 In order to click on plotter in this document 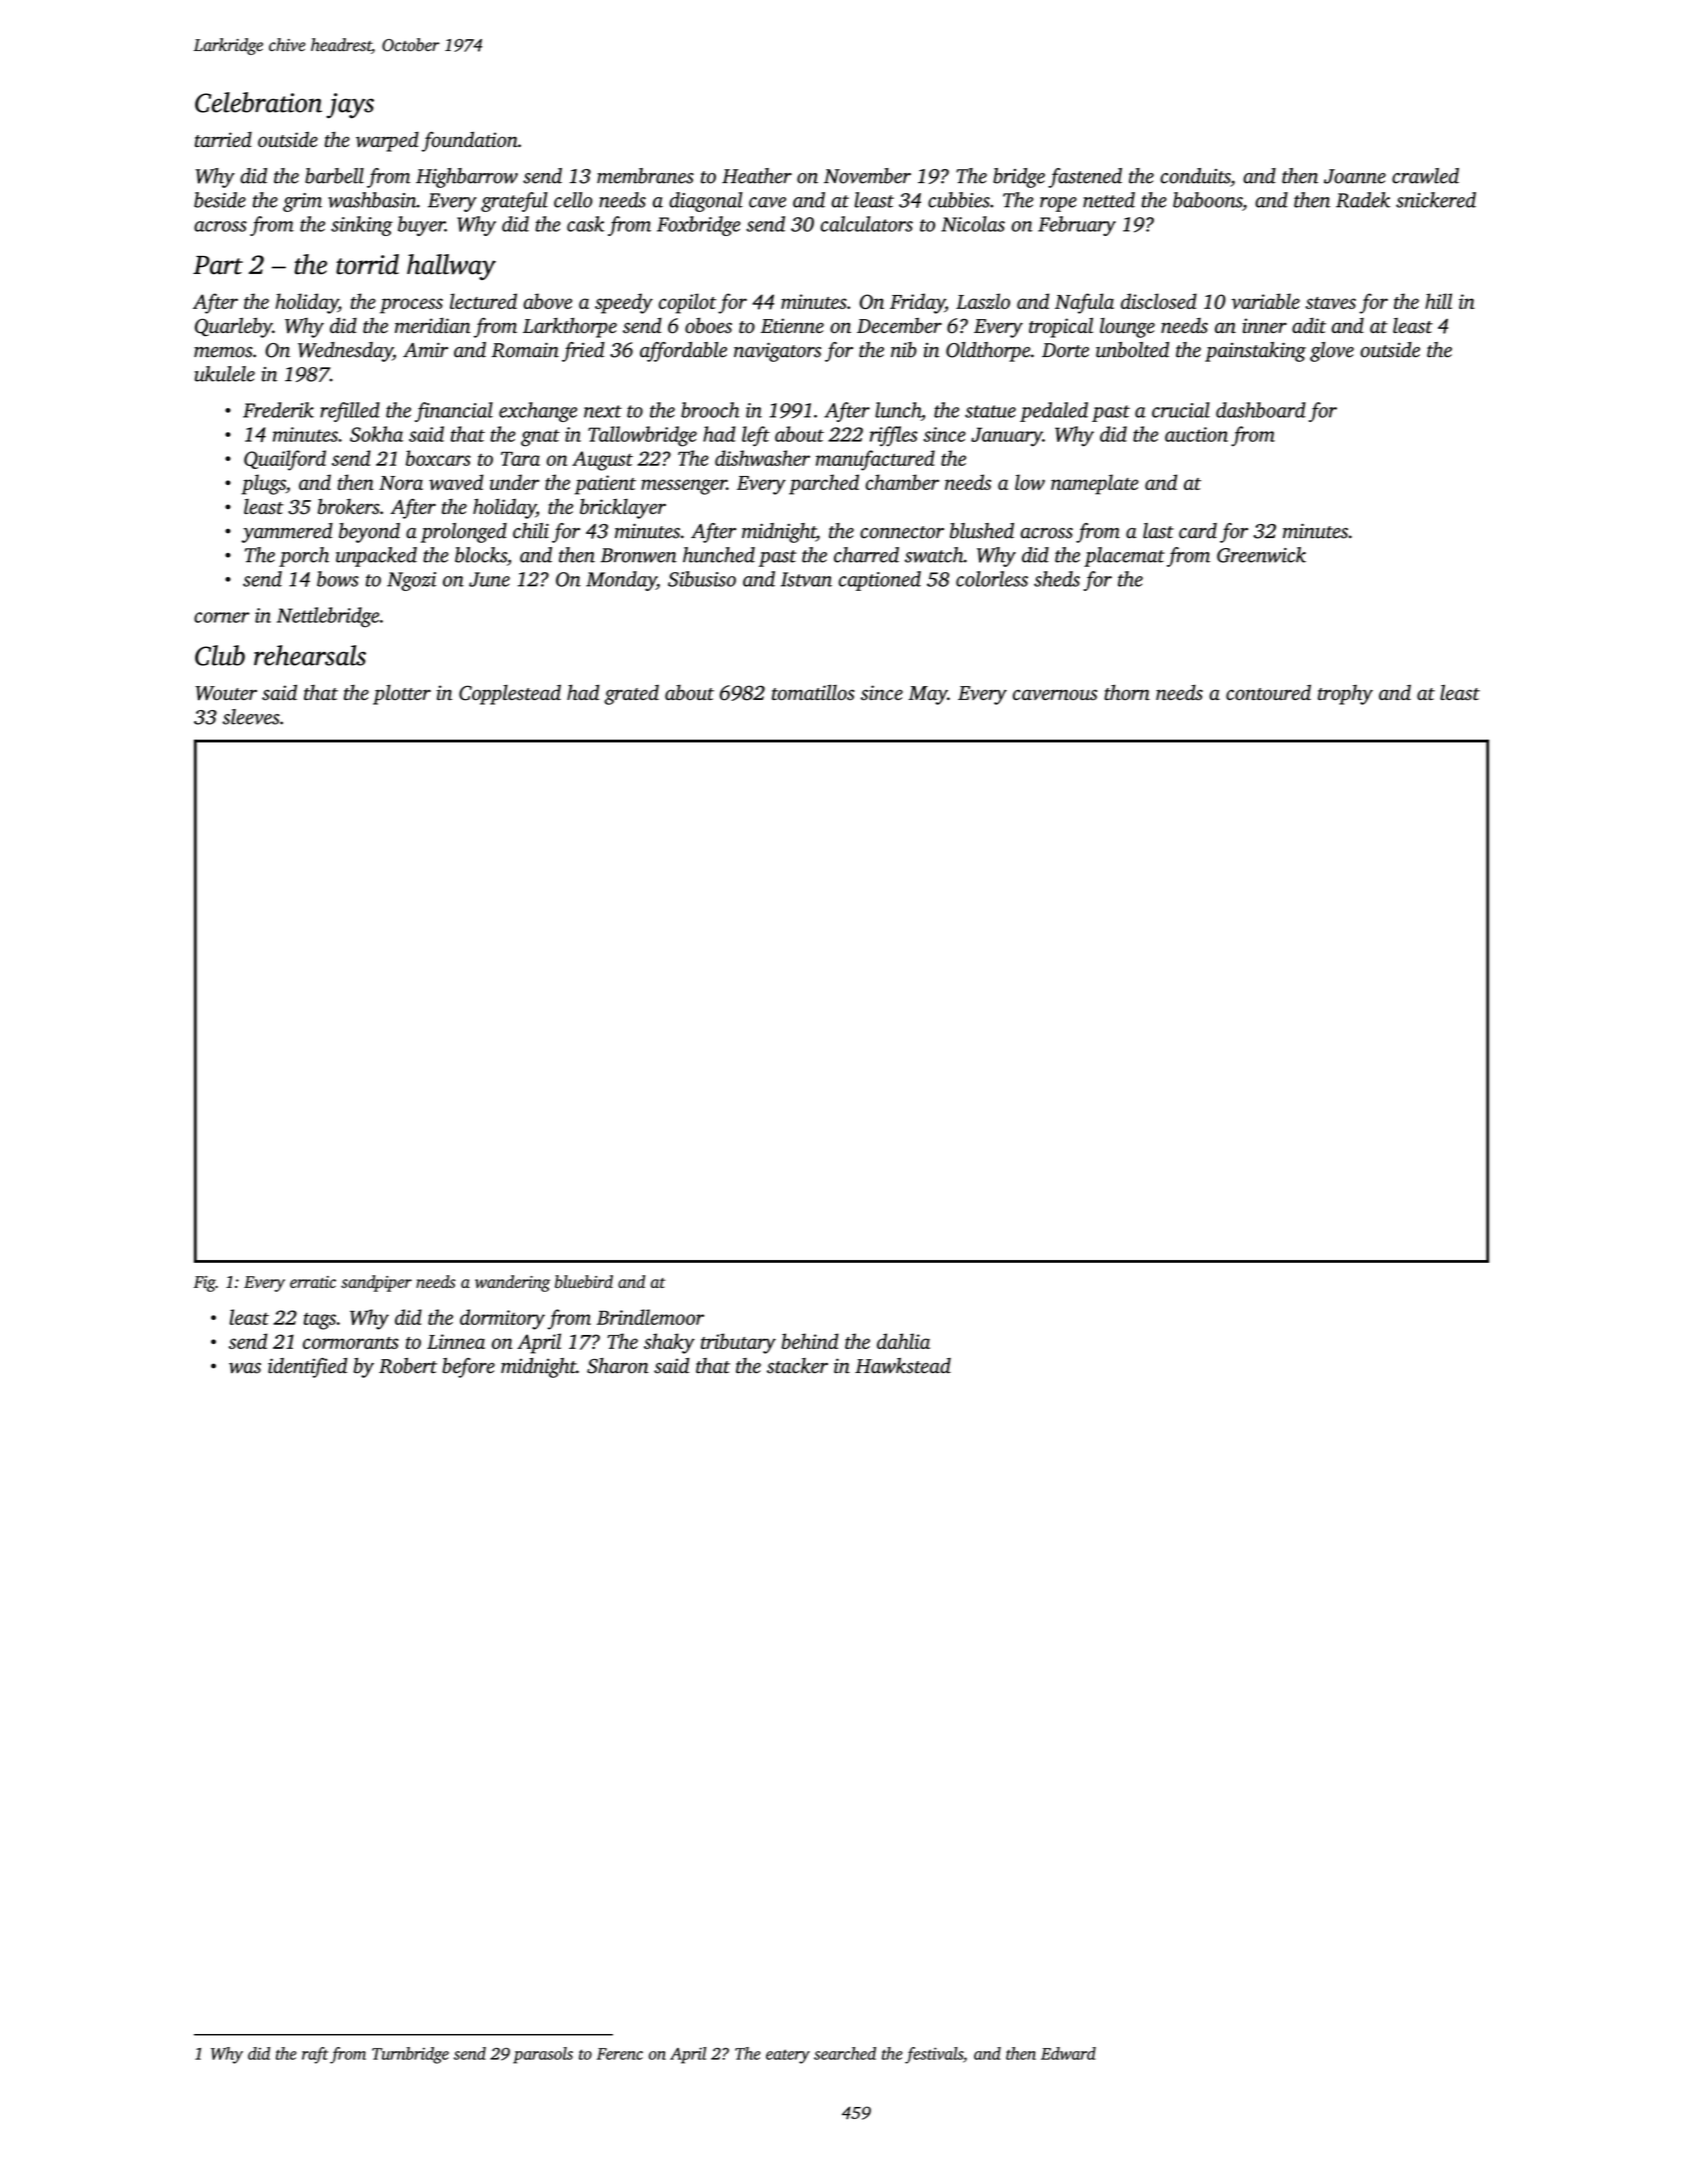, I will do `click(402, 695)`.
